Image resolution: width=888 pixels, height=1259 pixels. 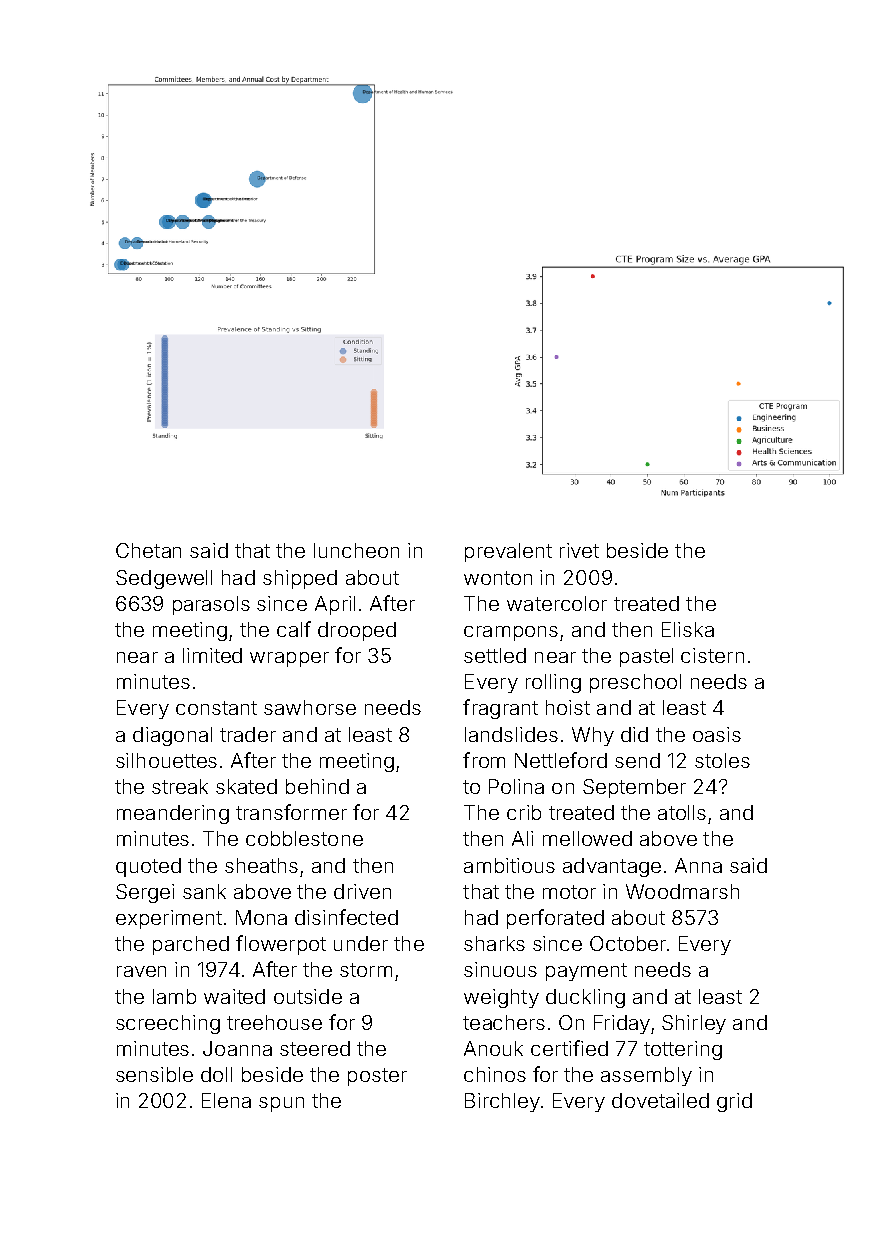 What do you see at coordinates (511, 734) in the screenshot?
I see `landslides` at bounding box center [511, 734].
